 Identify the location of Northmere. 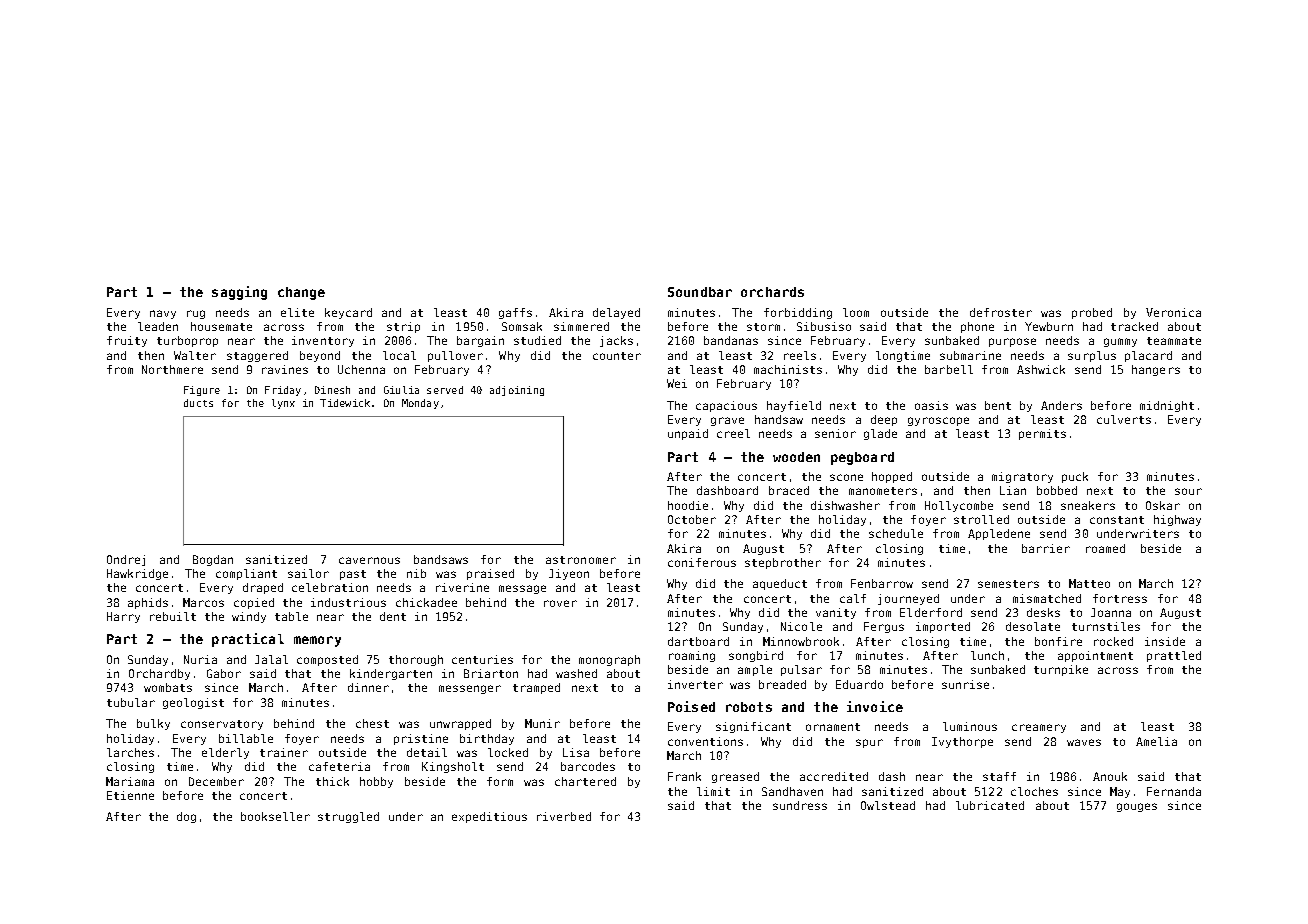
(172, 369).
